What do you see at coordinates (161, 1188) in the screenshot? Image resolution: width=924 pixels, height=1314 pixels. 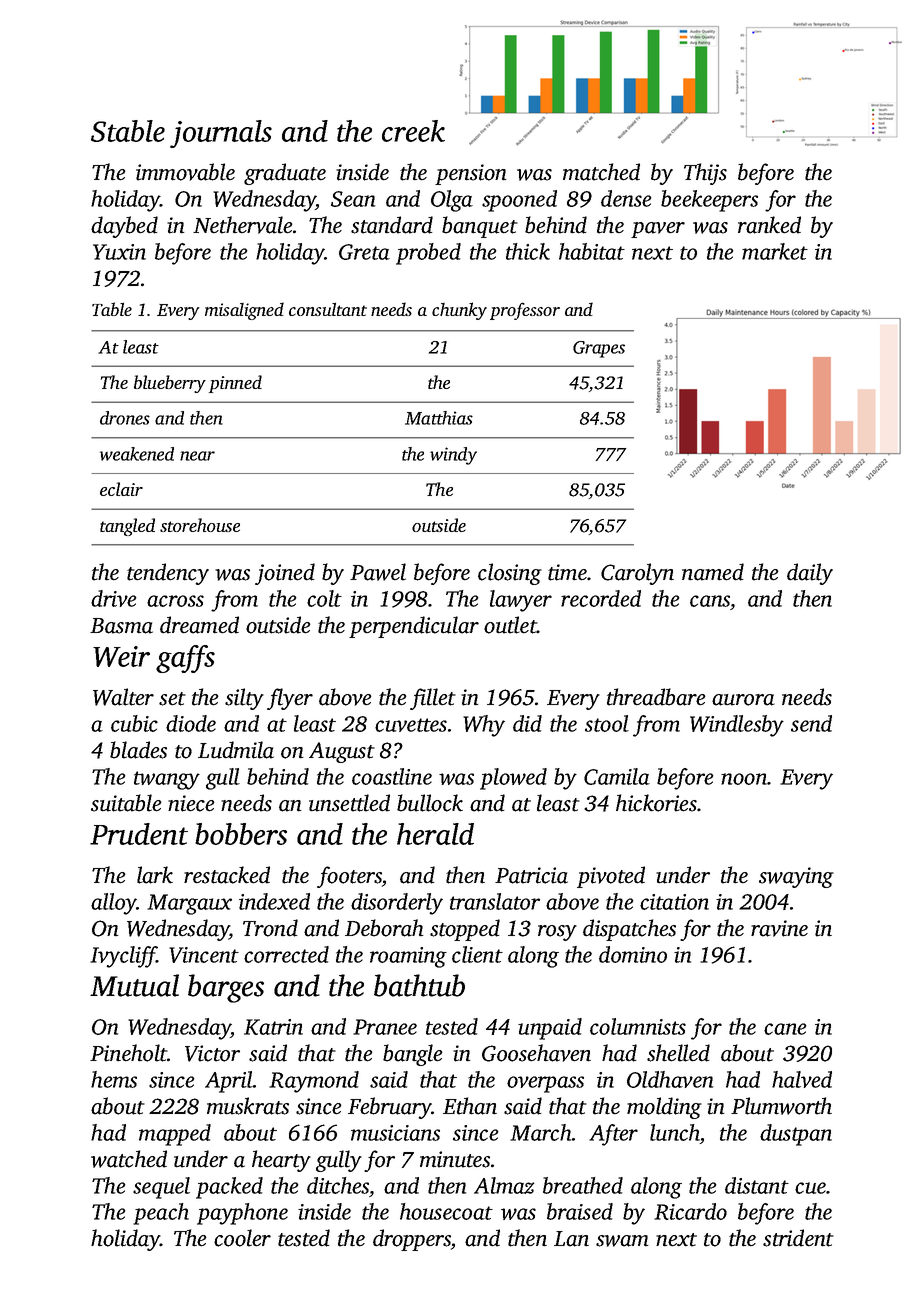 I see `sequel` at bounding box center [161, 1188].
